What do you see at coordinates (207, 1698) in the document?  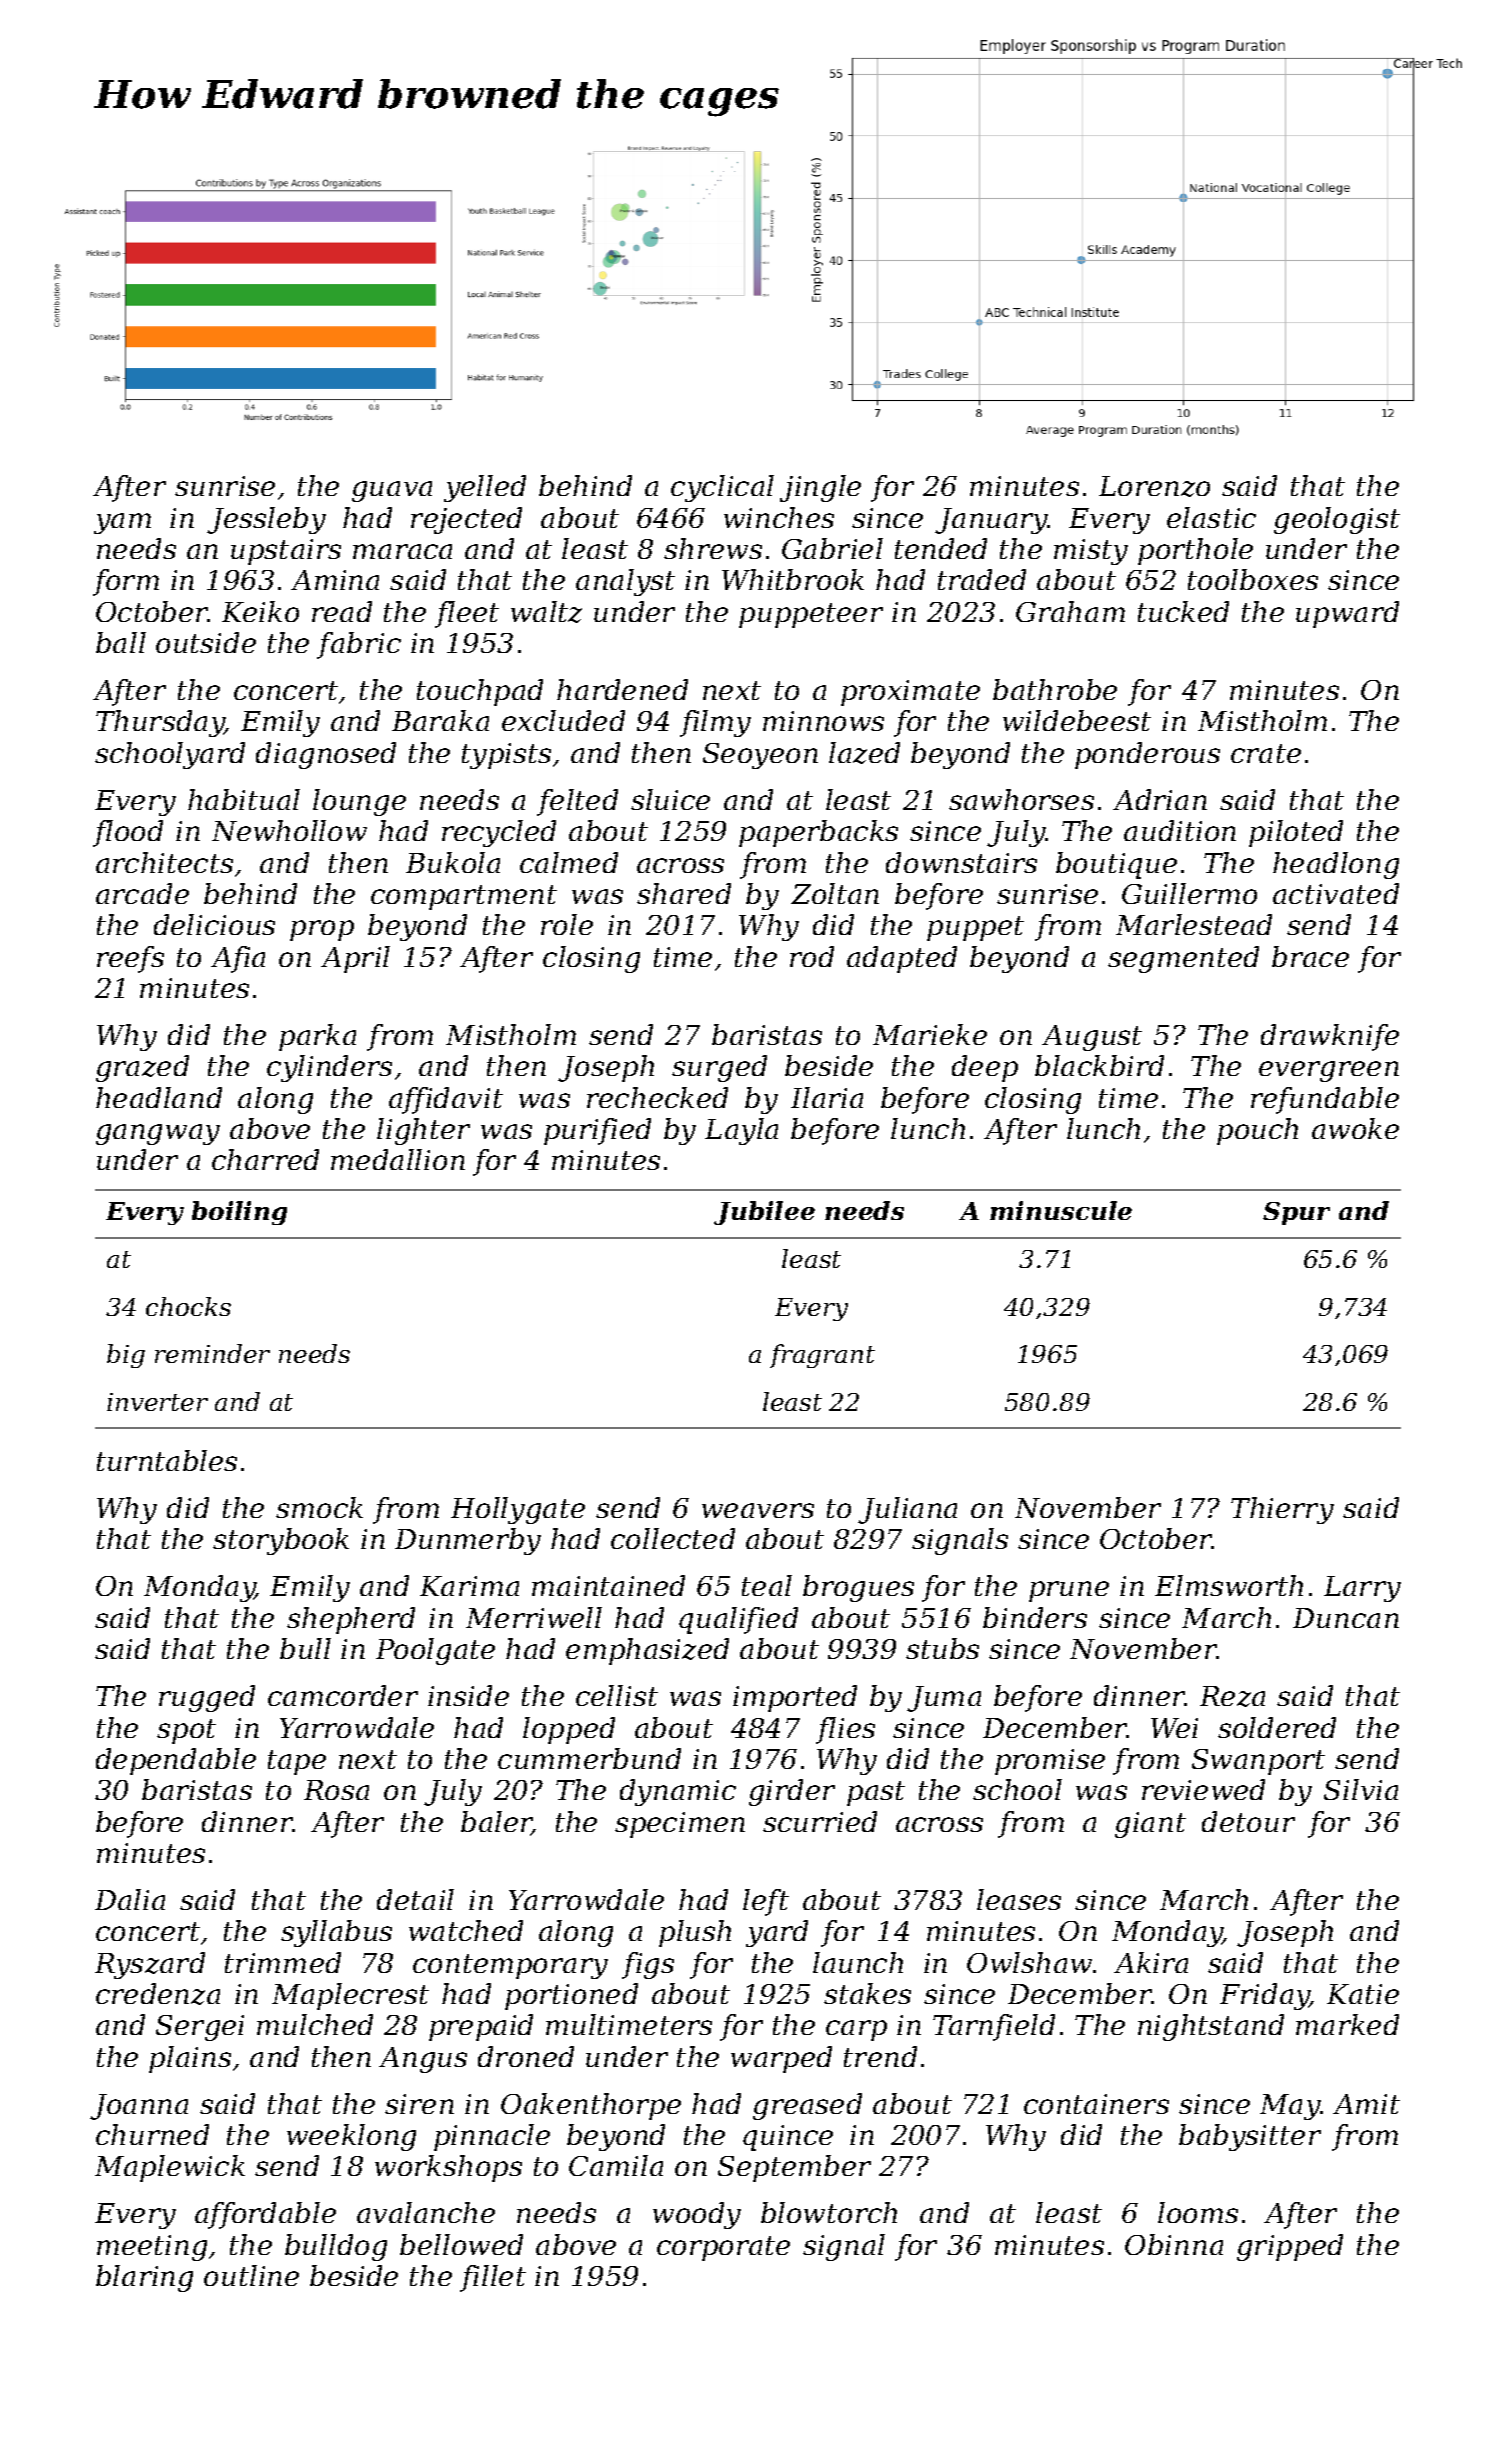 I see `rugged` at bounding box center [207, 1698].
